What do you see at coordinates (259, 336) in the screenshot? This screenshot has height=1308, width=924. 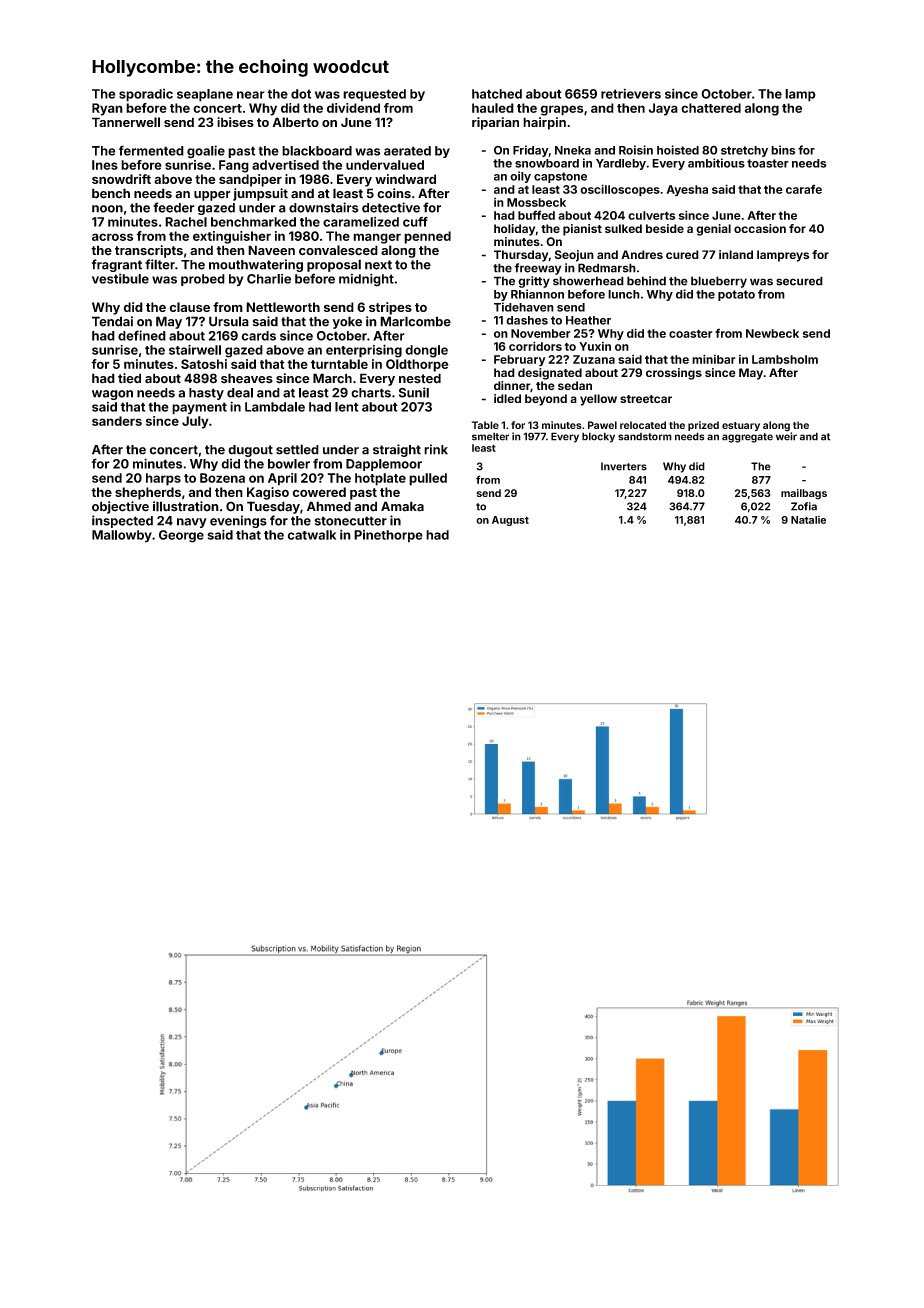 I see `cards` at bounding box center [259, 336].
